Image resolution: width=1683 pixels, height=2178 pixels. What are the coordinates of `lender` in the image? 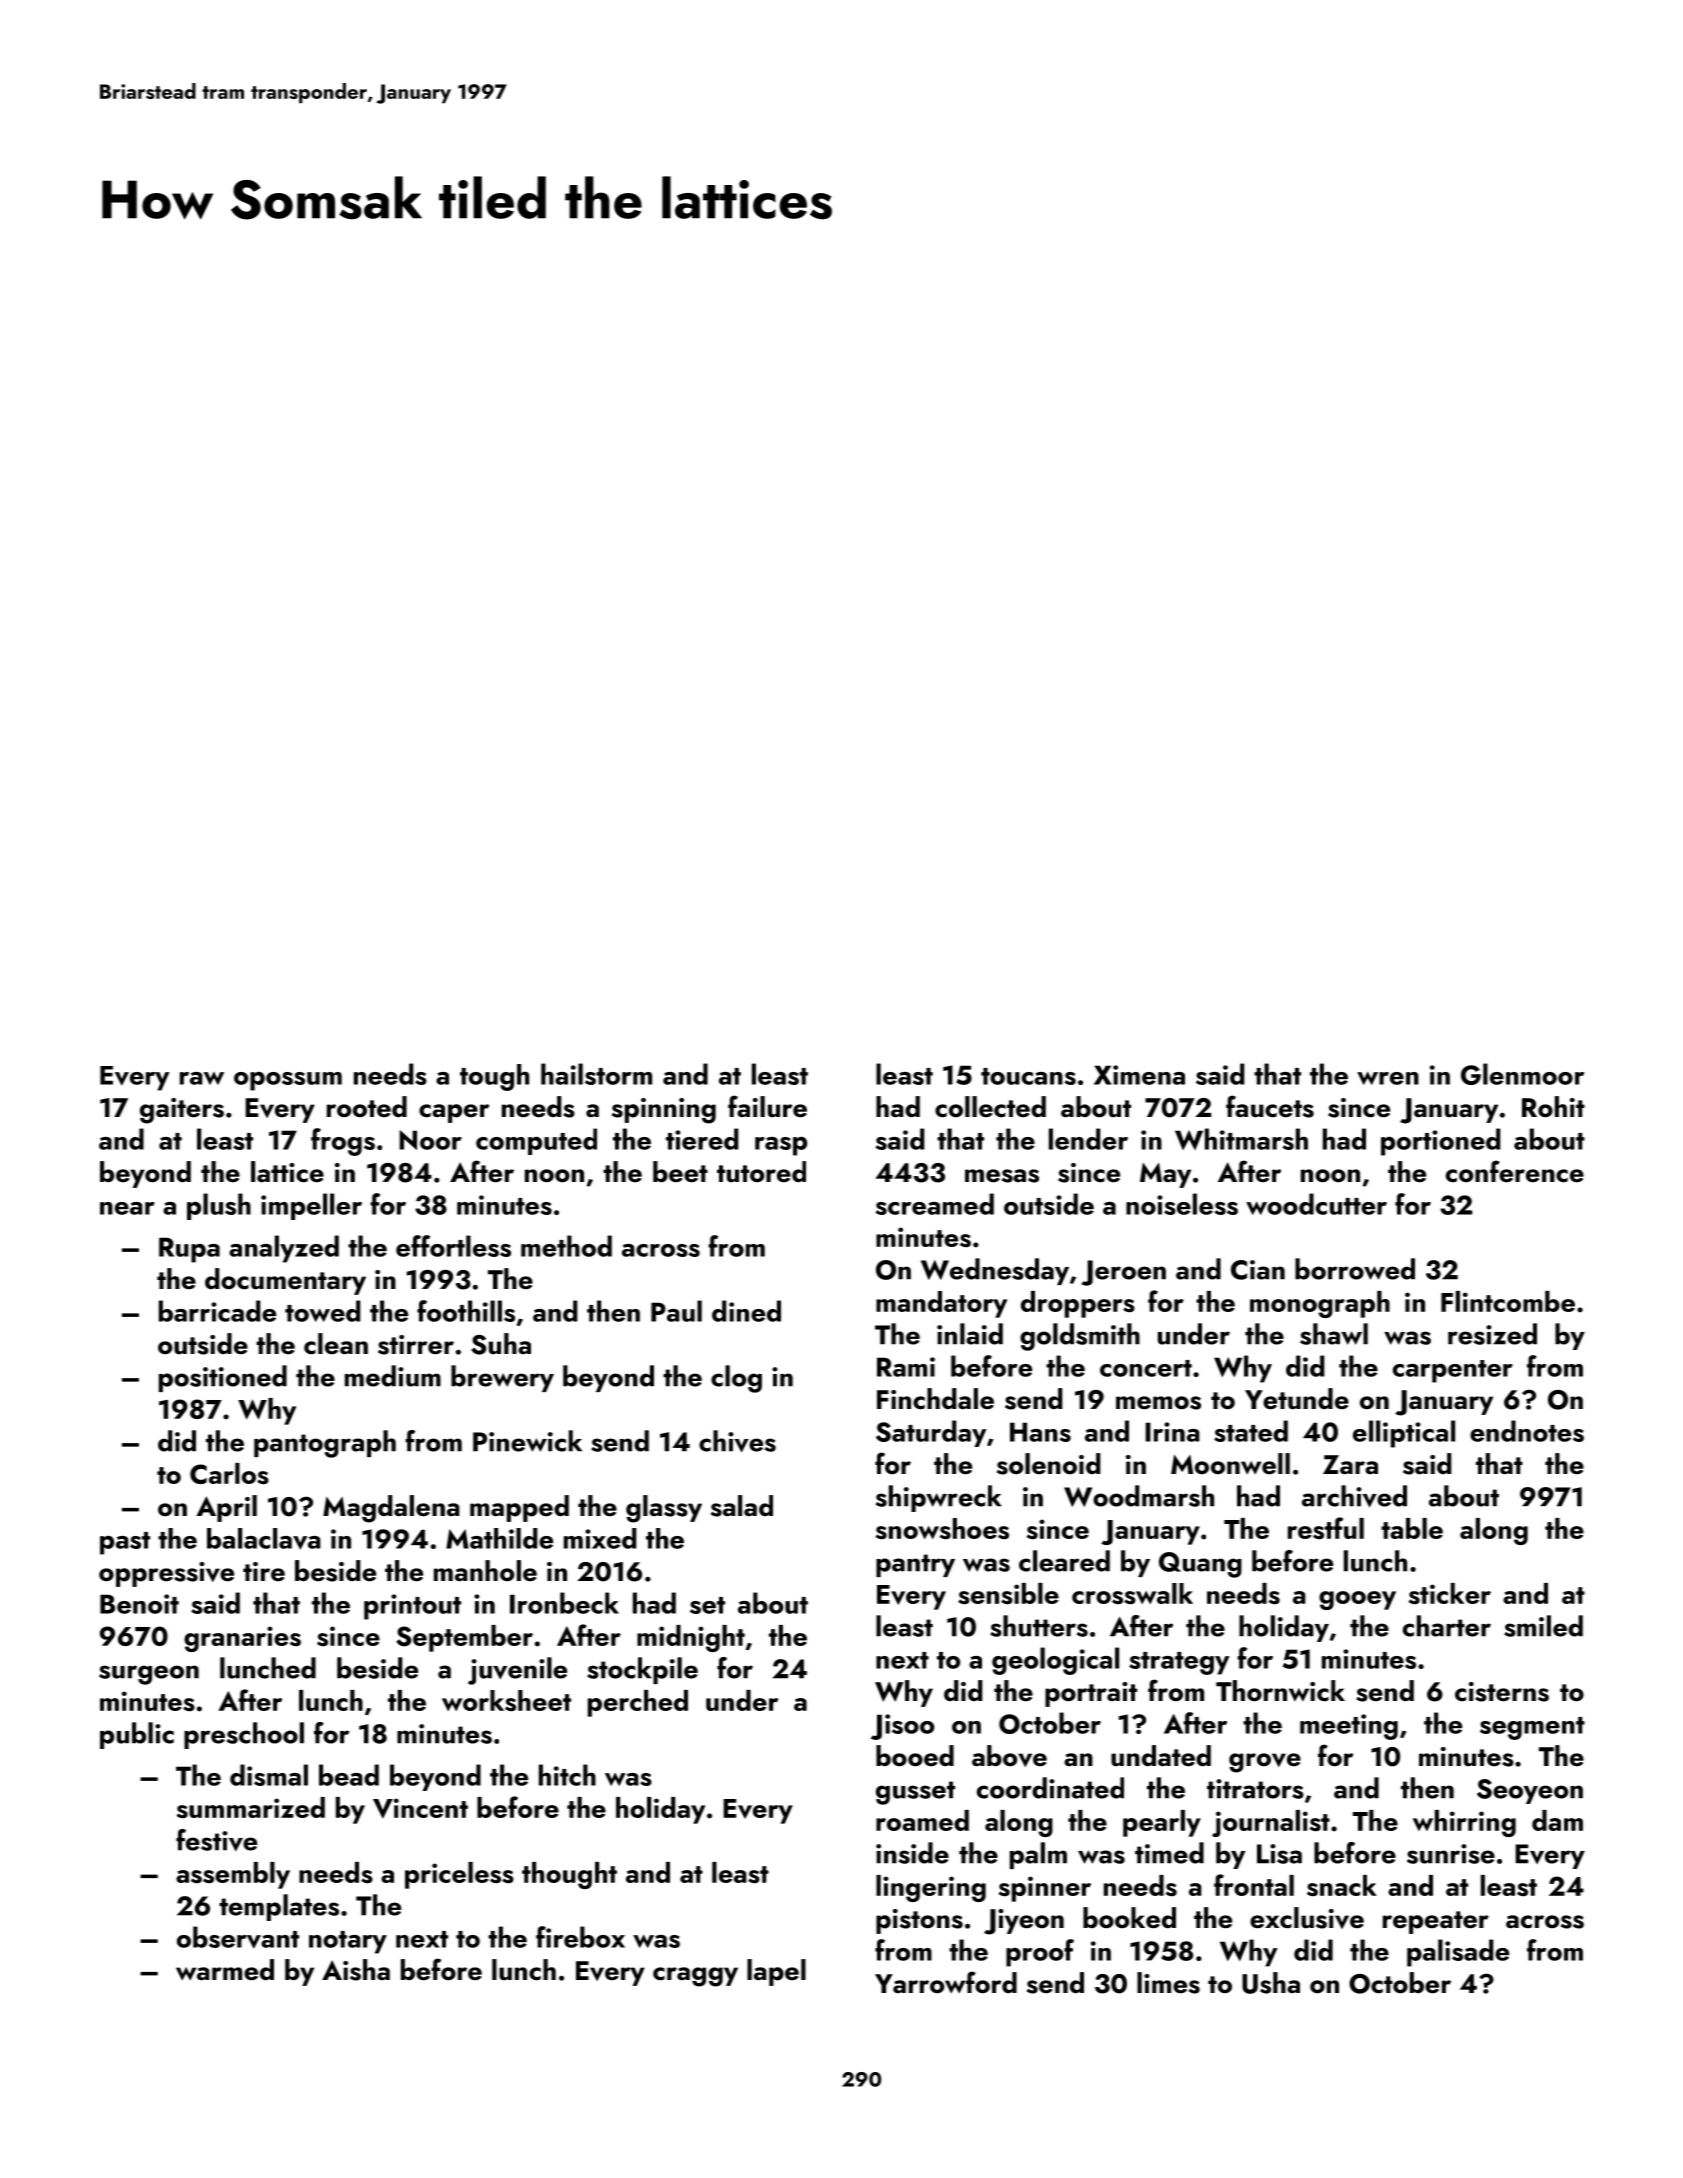 It's located at (1088, 1139).
